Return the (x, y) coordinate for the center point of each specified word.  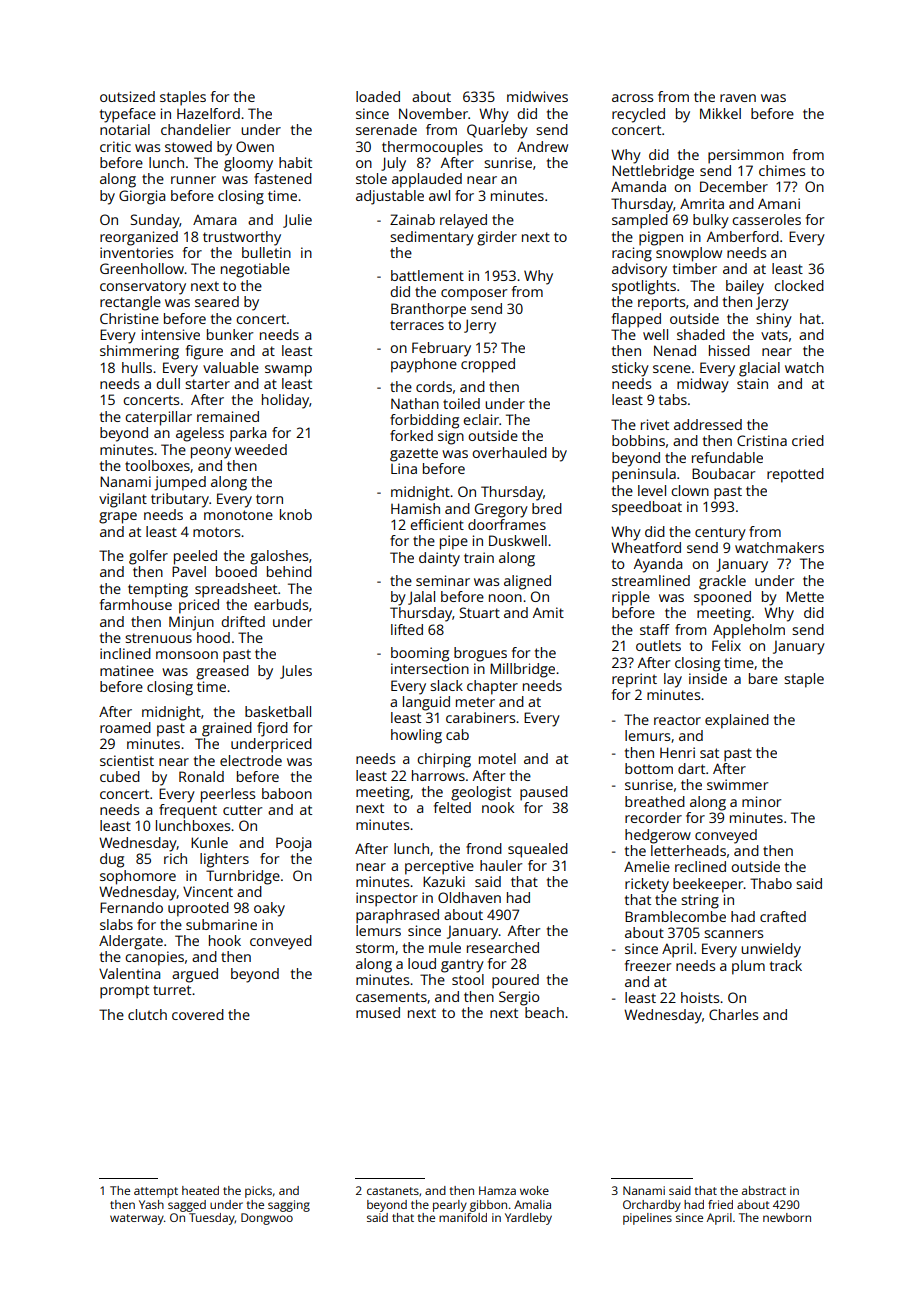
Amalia (532, 1204)
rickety (647, 885)
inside (708, 678)
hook (225, 940)
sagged (187, 1206)
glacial (759, 369)
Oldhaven (469, 897)
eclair (481, 419)
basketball (278, 711)
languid (426, 703)
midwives (537, 96)
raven (738, 98)
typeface (128, 115)
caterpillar (158, 418)
